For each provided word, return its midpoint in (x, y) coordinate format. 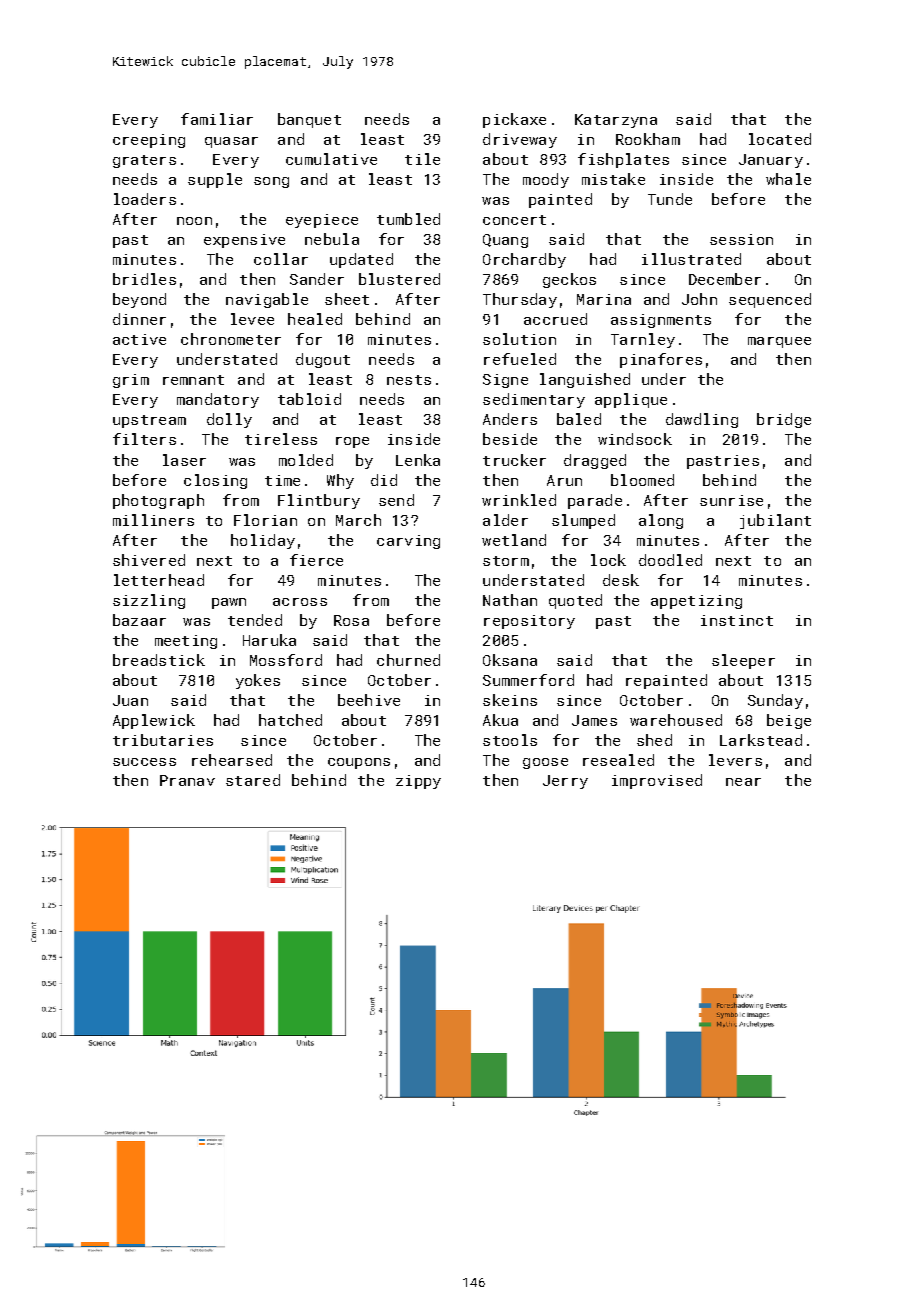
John (699, 299)
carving (408, 542)
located (780, 139)
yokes (258, 681)
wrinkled (519, 500)
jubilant (775, 521)
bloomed (642, 480)
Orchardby (524, 260)
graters (144, 161)
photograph (158, 501)
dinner (139, 319)
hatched (290, 720)
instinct (737, 620)
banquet (309, 120)
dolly (229, 420)
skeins (510, 700)
